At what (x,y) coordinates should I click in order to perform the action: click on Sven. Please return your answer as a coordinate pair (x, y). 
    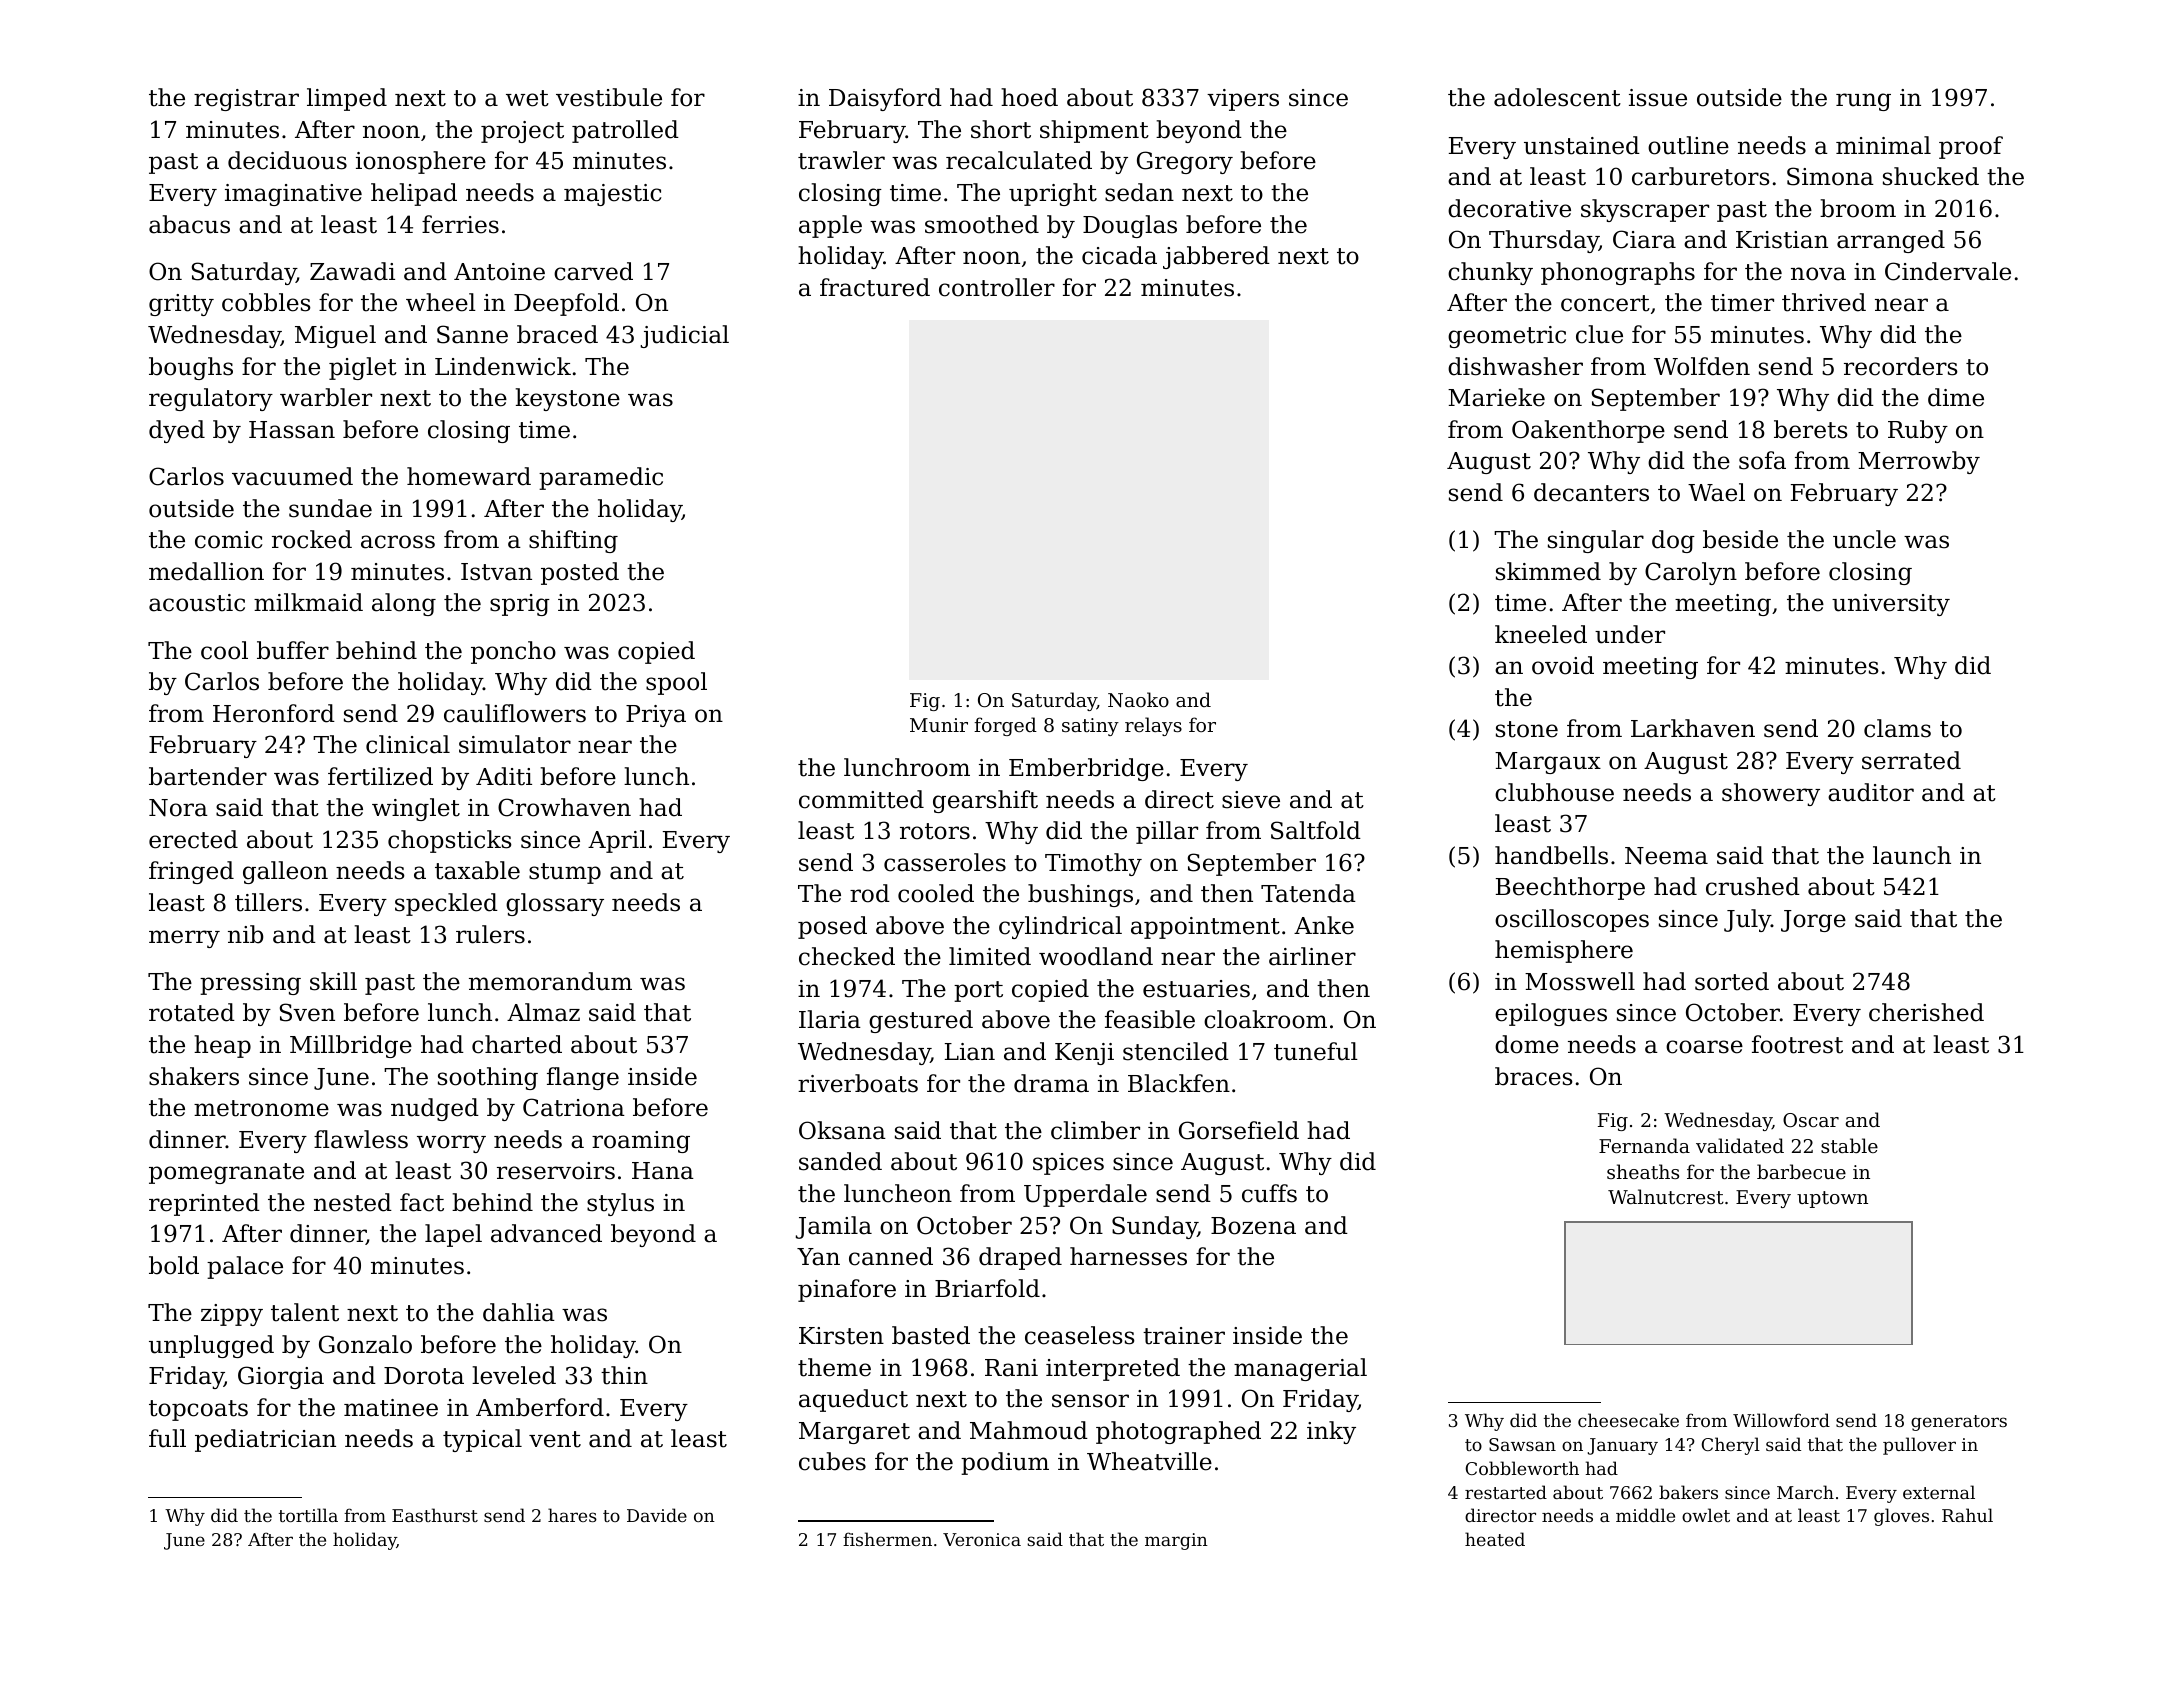
    Looking at the image, I should click on (307, 1012).
